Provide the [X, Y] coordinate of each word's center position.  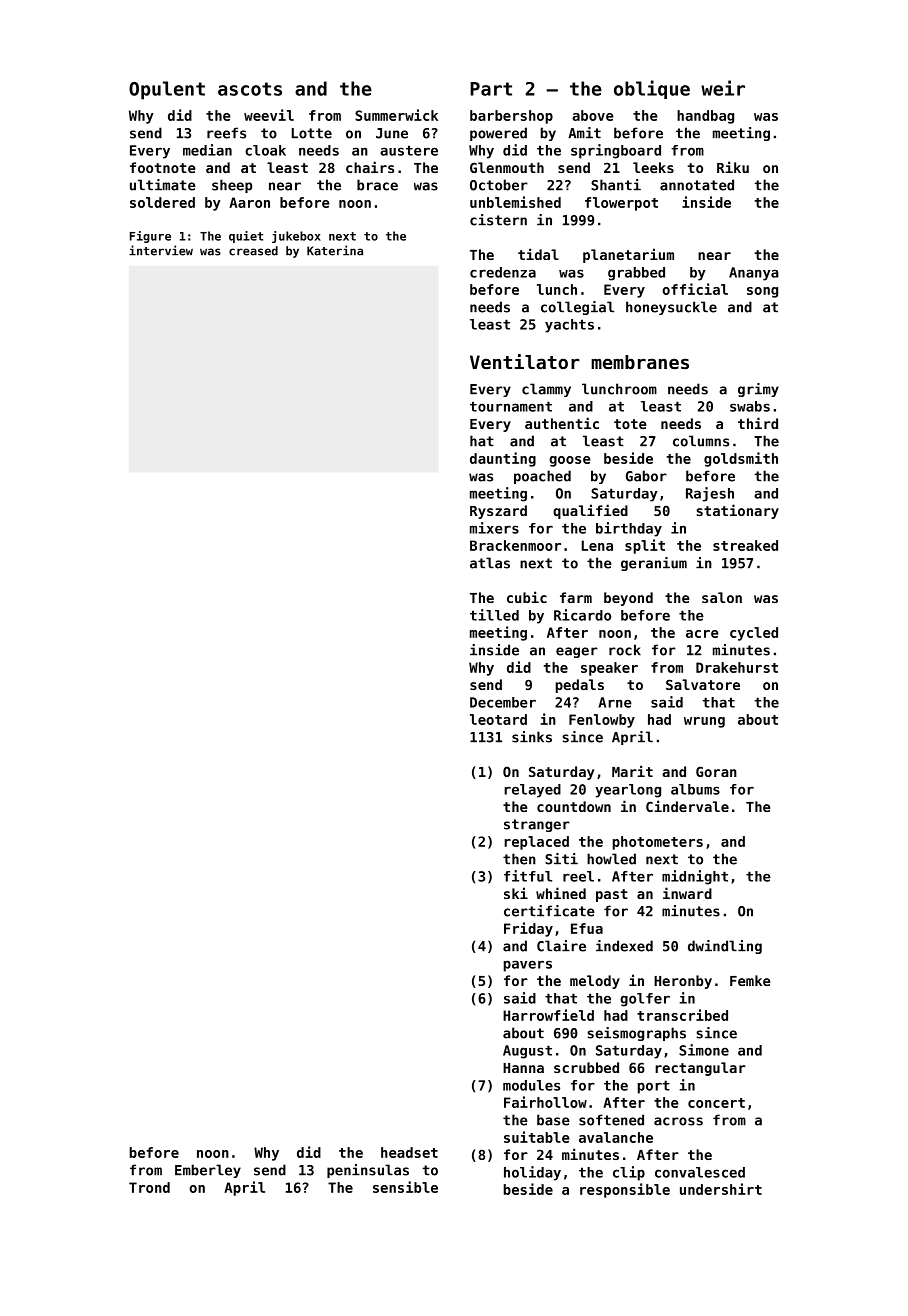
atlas [490, 563]
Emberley [208, 1171]
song [762, 292]
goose [570, 461]
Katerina [335, 250]
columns [701, 441]
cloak [265, 150]
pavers [528, 966]
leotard [498, 719]
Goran [716, 771]
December [503, 702]
